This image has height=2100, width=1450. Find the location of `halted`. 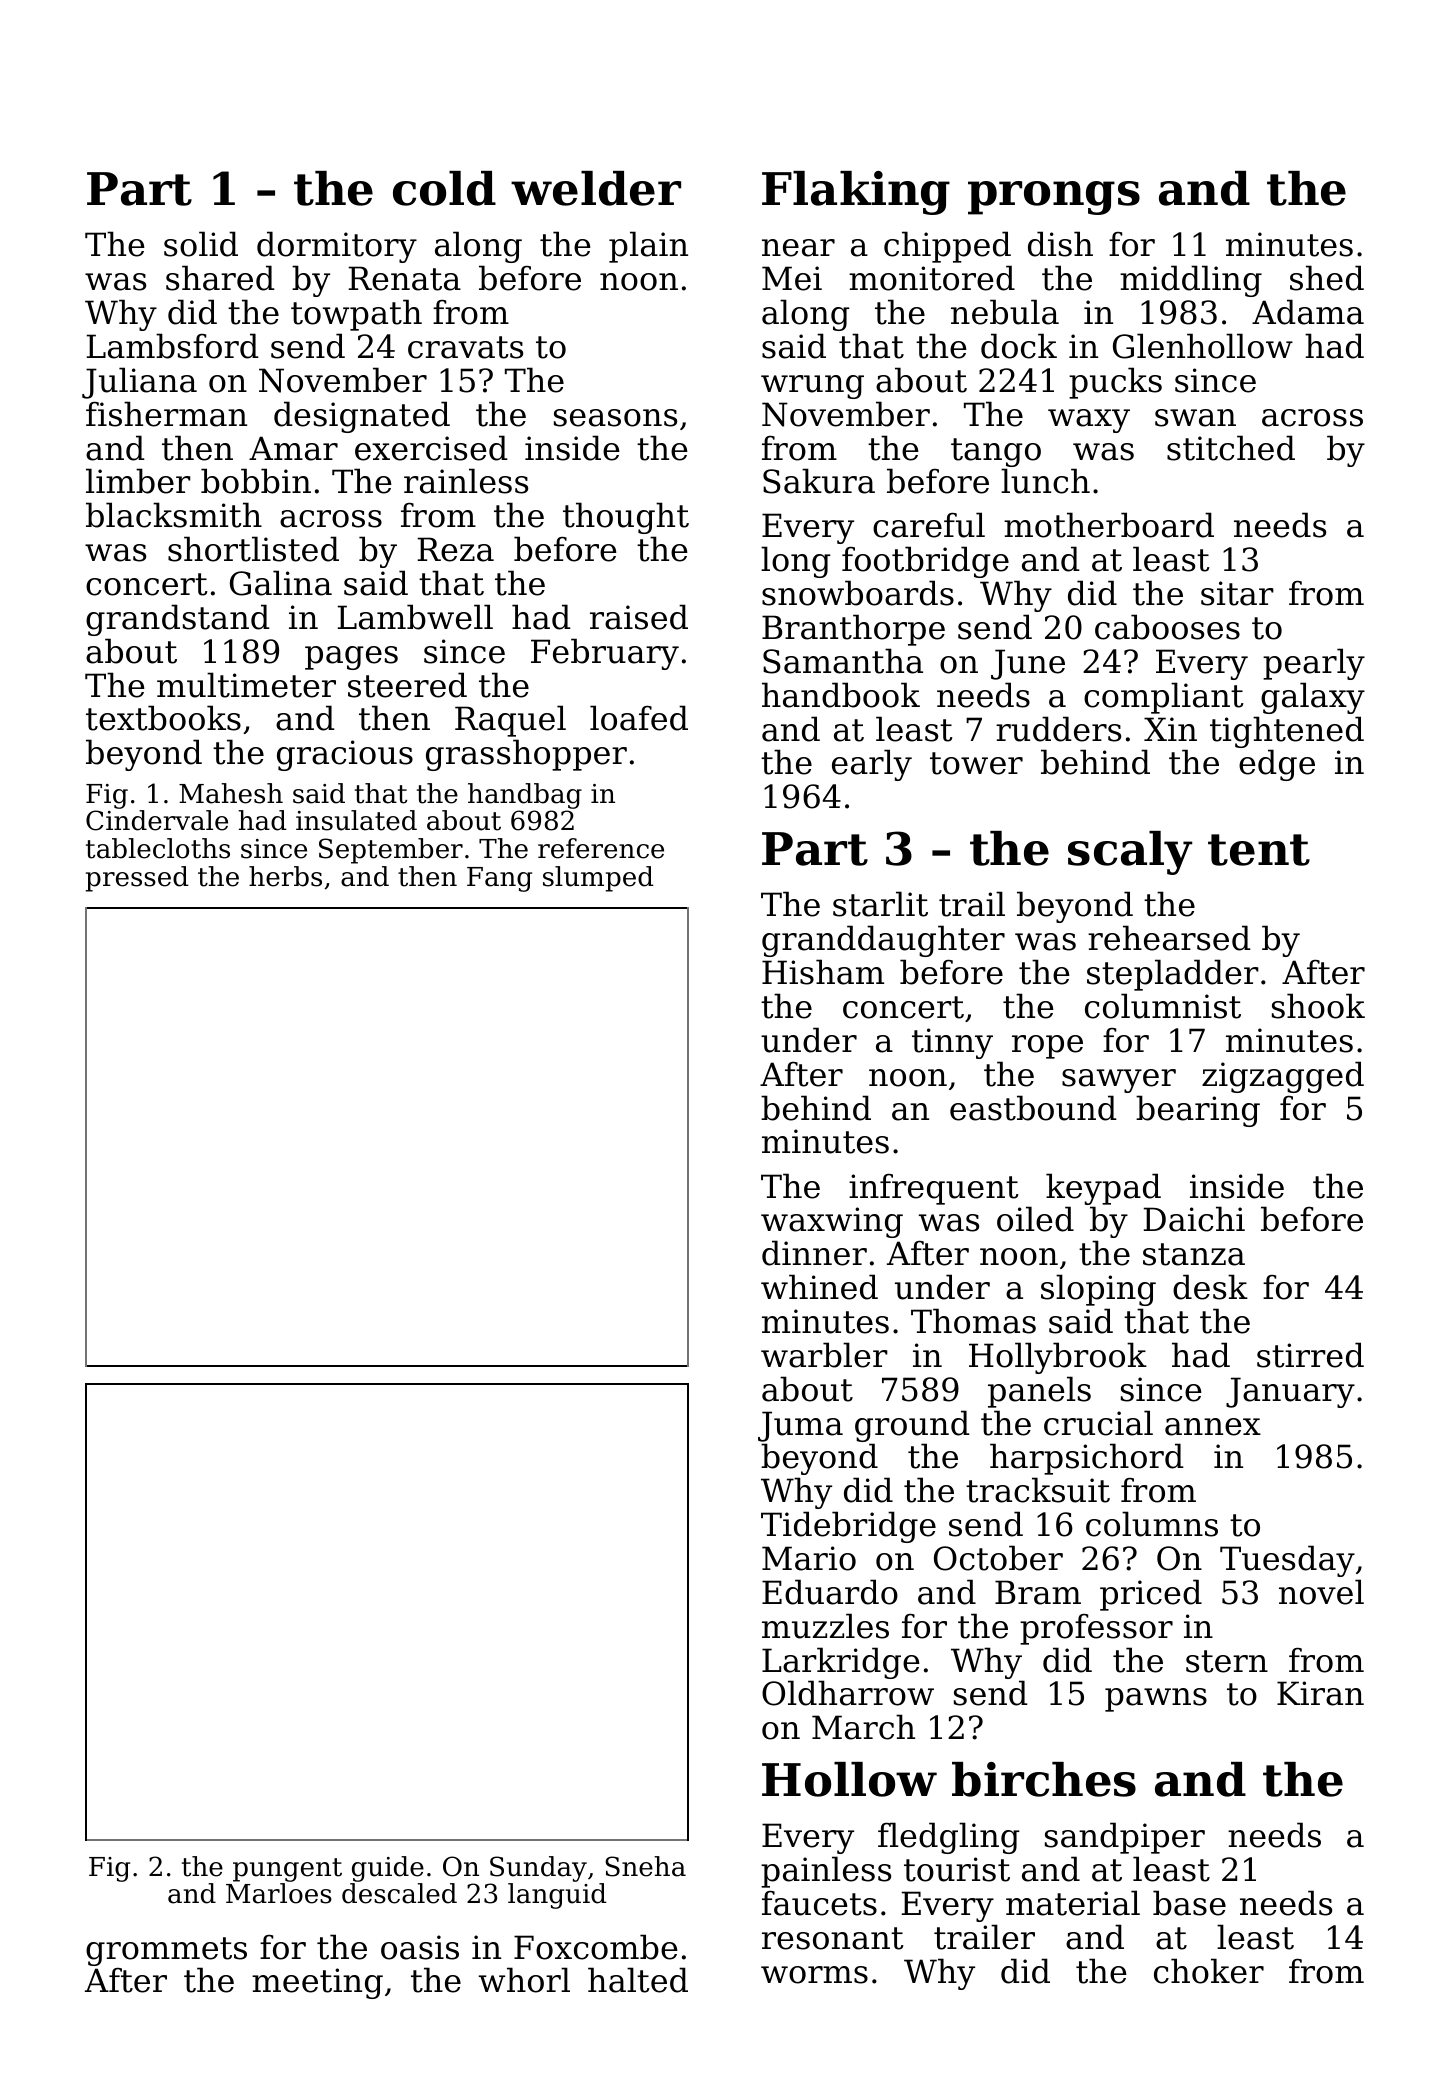

halted is located at coordinates (638, 1980).
